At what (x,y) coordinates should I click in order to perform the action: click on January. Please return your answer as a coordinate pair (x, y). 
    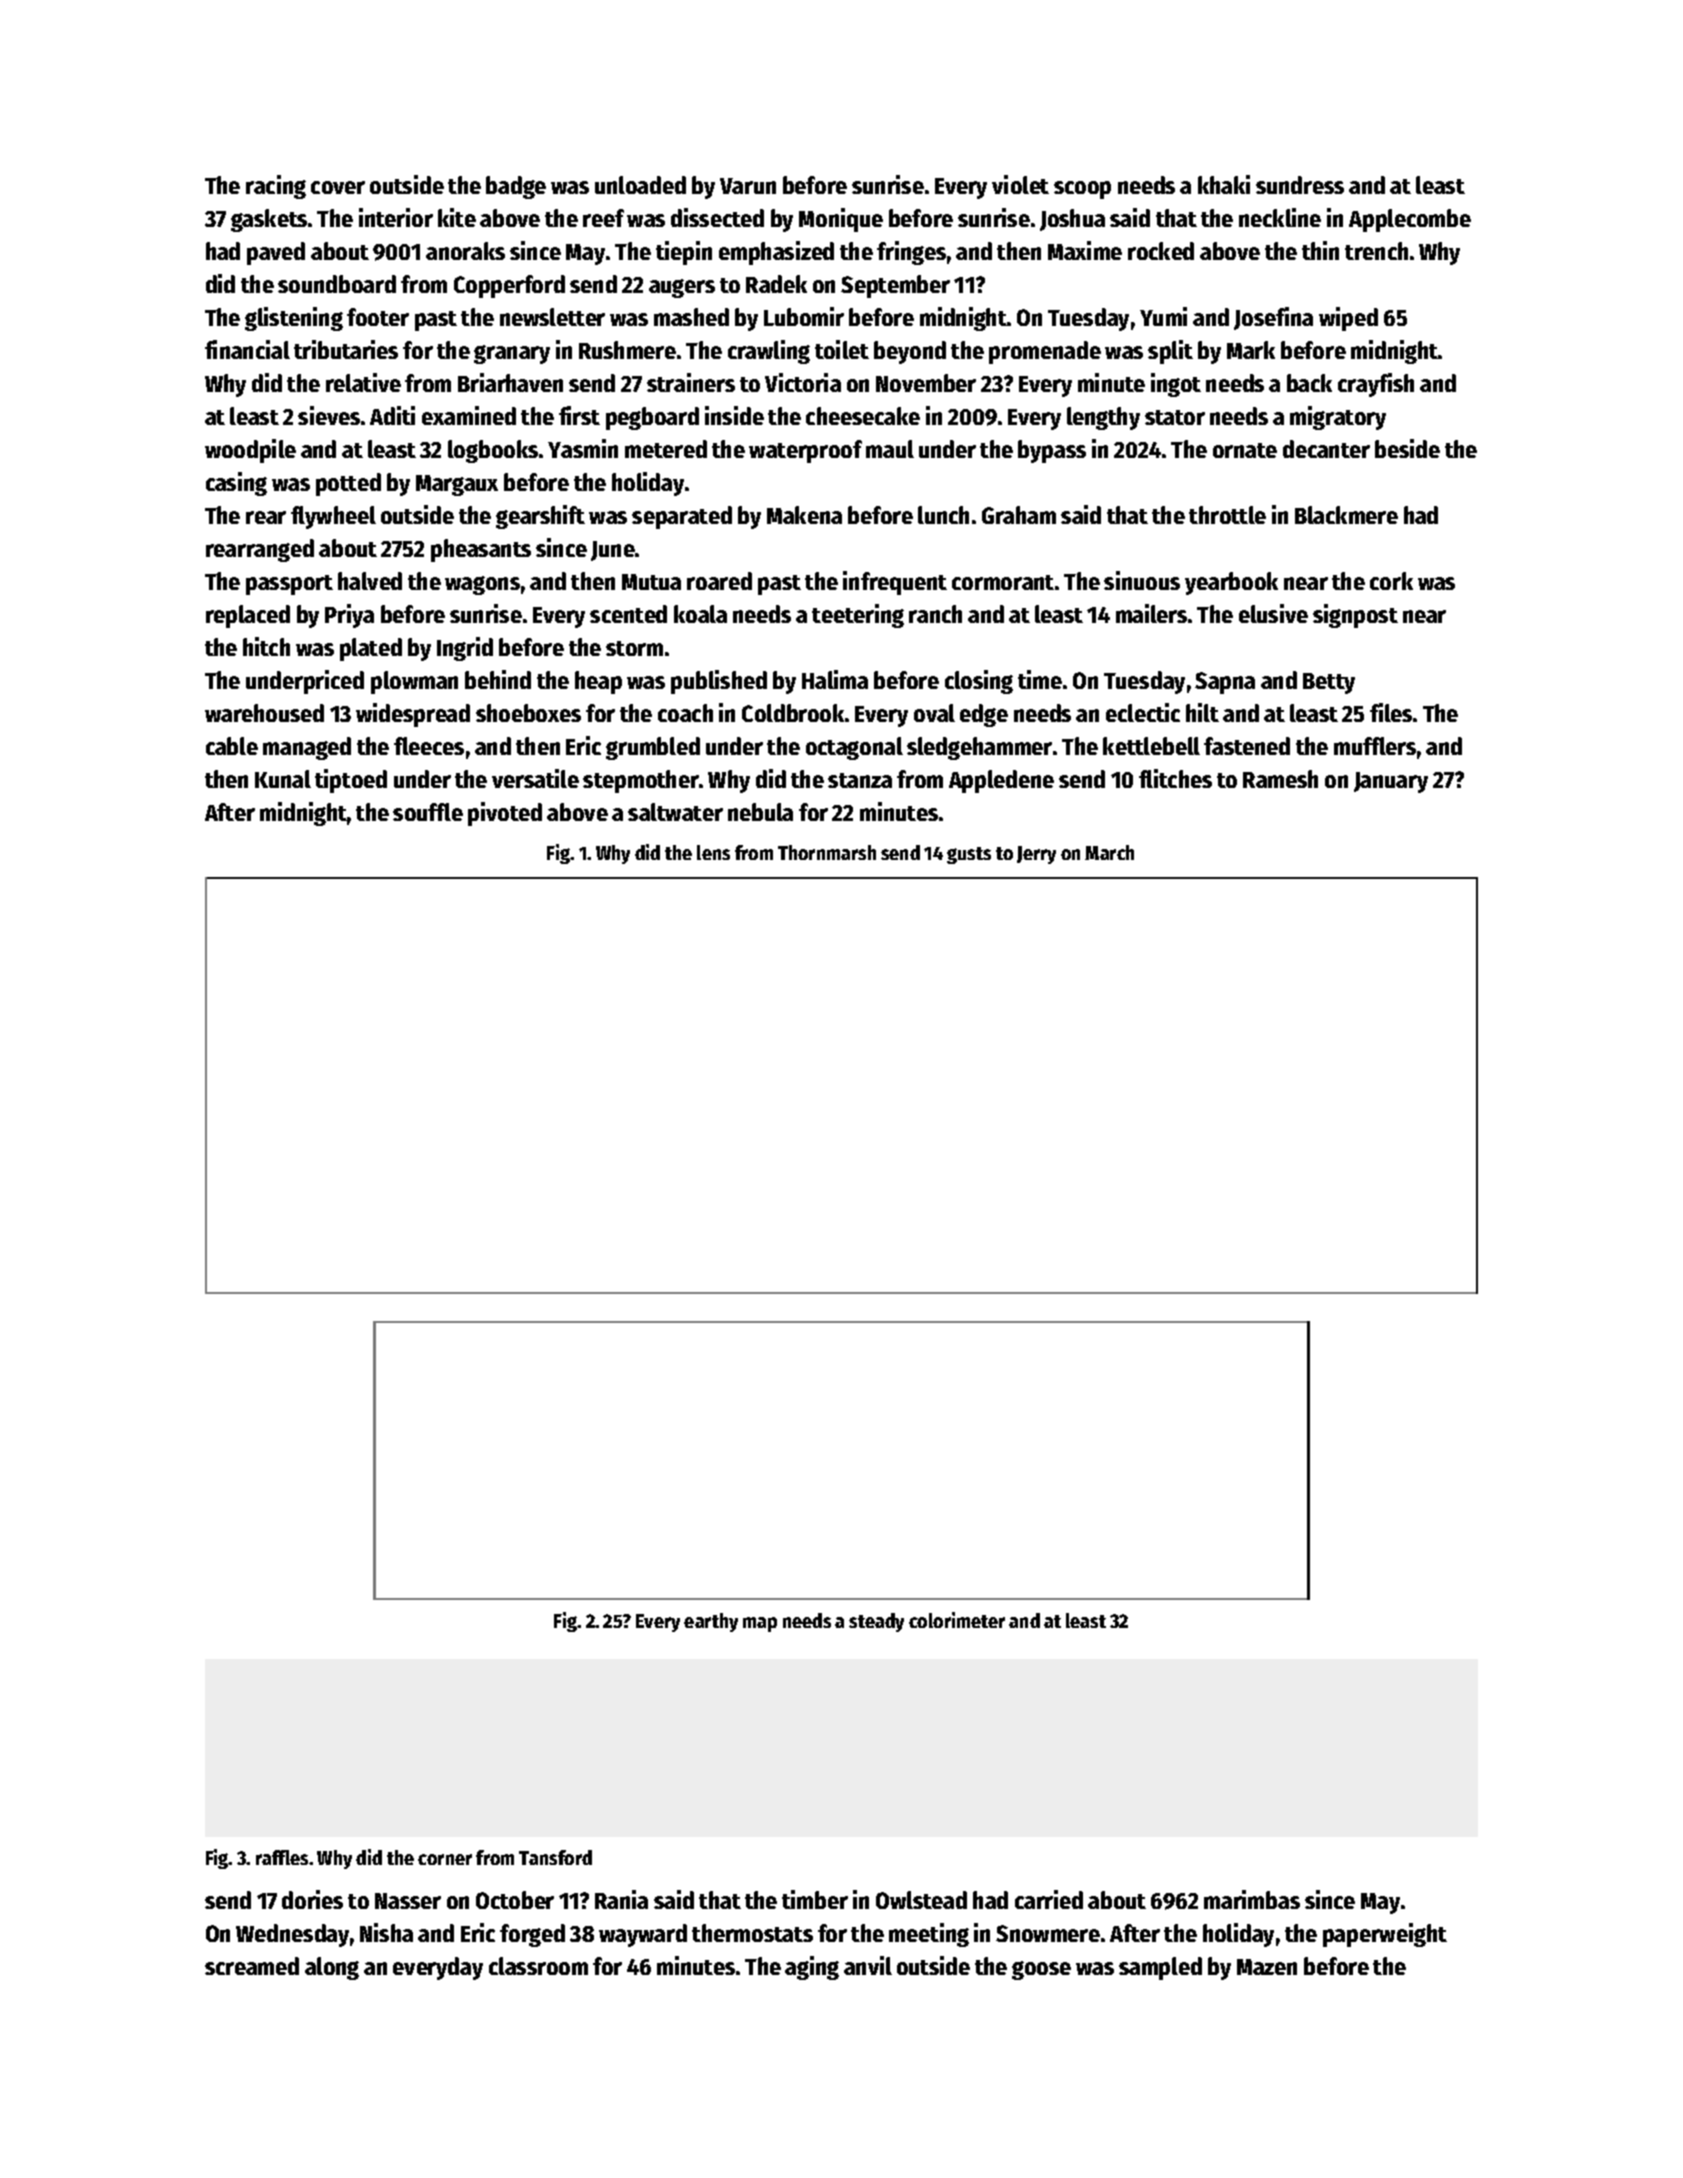
    Looking at the image, I should click on (1391, 782).
